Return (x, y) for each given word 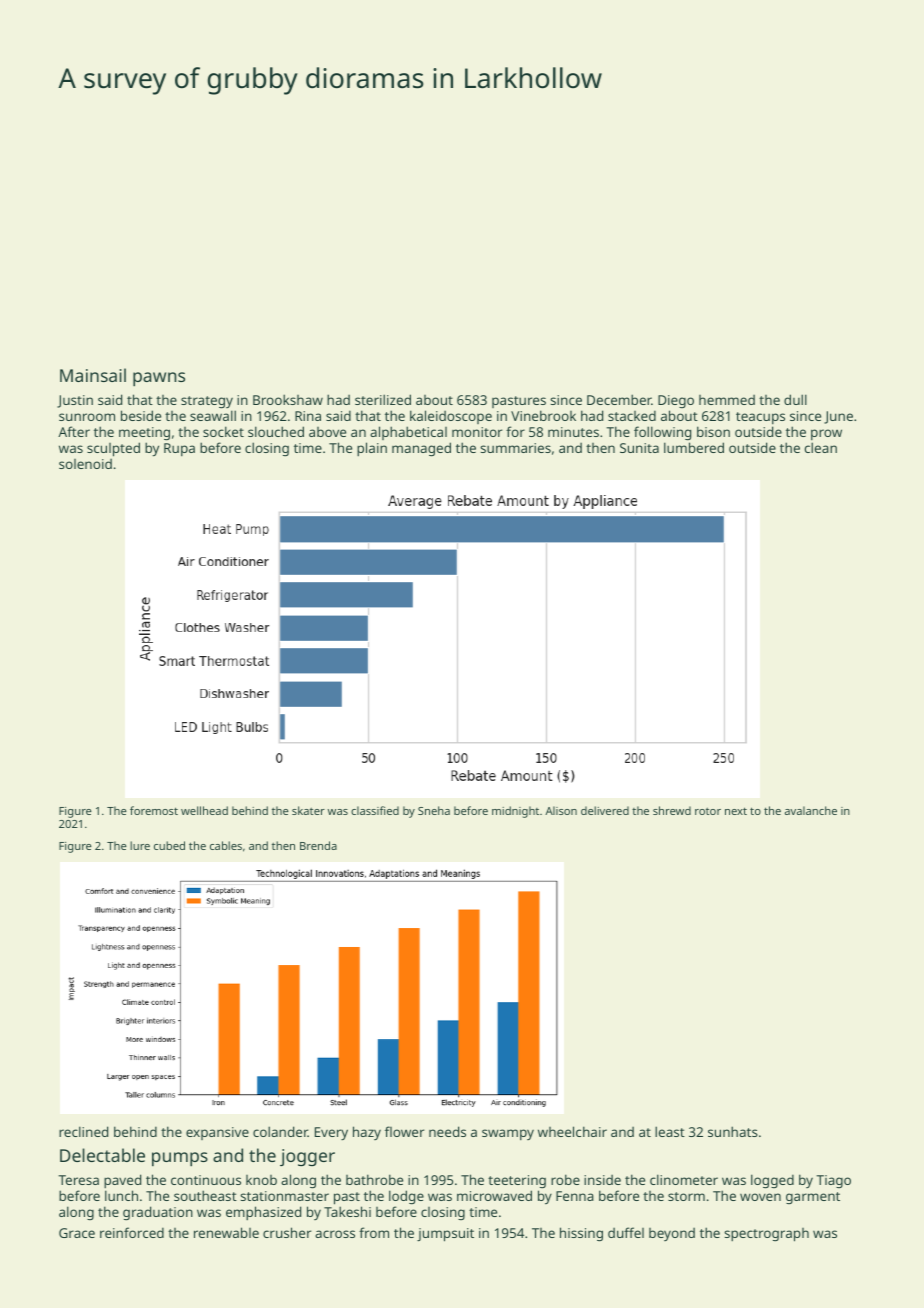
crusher (287, 1232)
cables (226, 845)
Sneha (434, 810)
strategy (207, 402)
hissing (581, 1234)
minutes (573, 432)
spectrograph (766, 1235)
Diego (676, 401)
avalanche (811, 810)
